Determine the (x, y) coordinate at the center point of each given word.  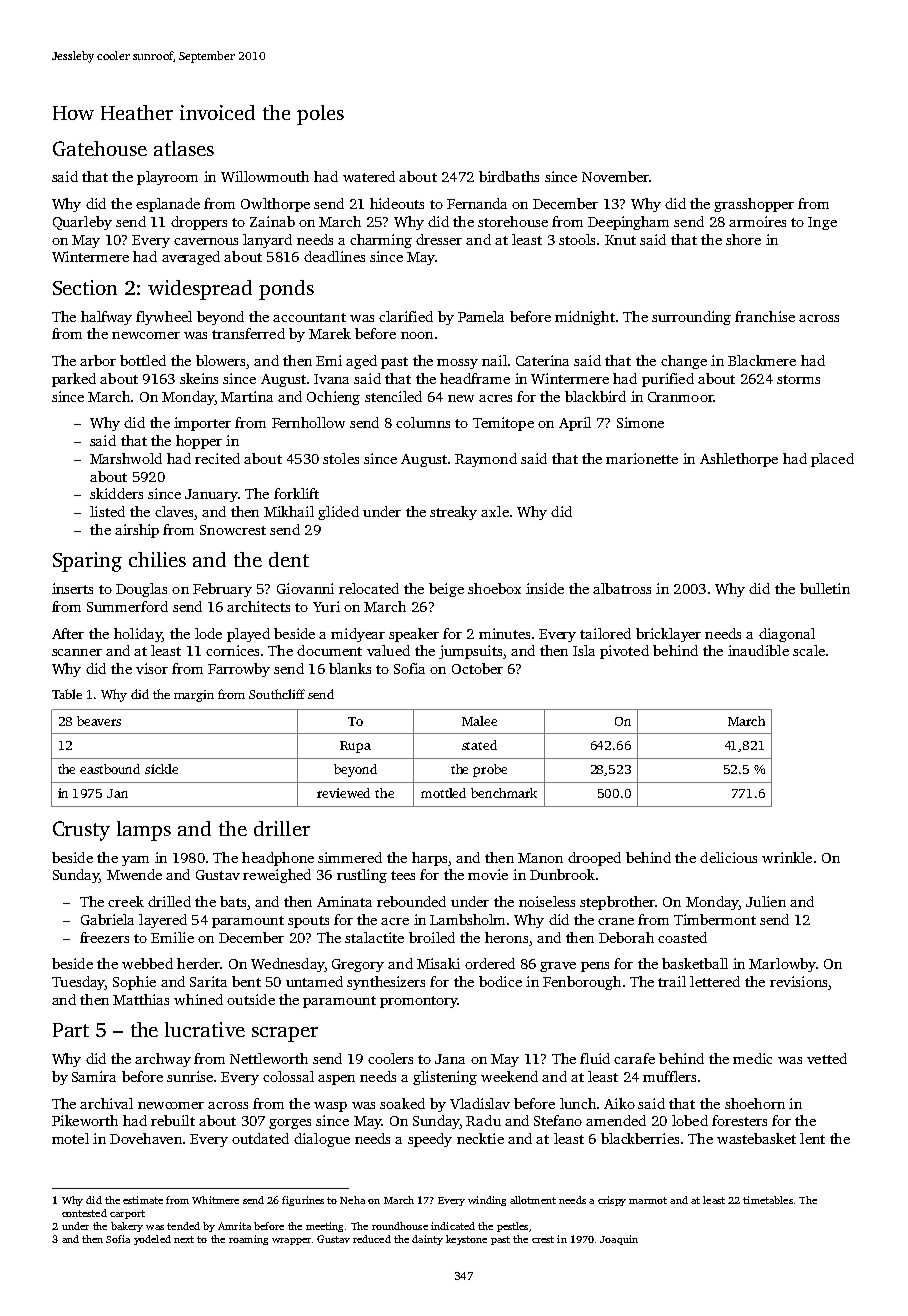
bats (233, 901)
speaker (414, 635)
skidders (116, 493)
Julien (766, 901)
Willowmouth (265, 176)
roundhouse (400, 1226)
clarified (406, 316)
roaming (248, 1240)
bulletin (825, 588)
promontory (418, 1002)
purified (668, 380)
